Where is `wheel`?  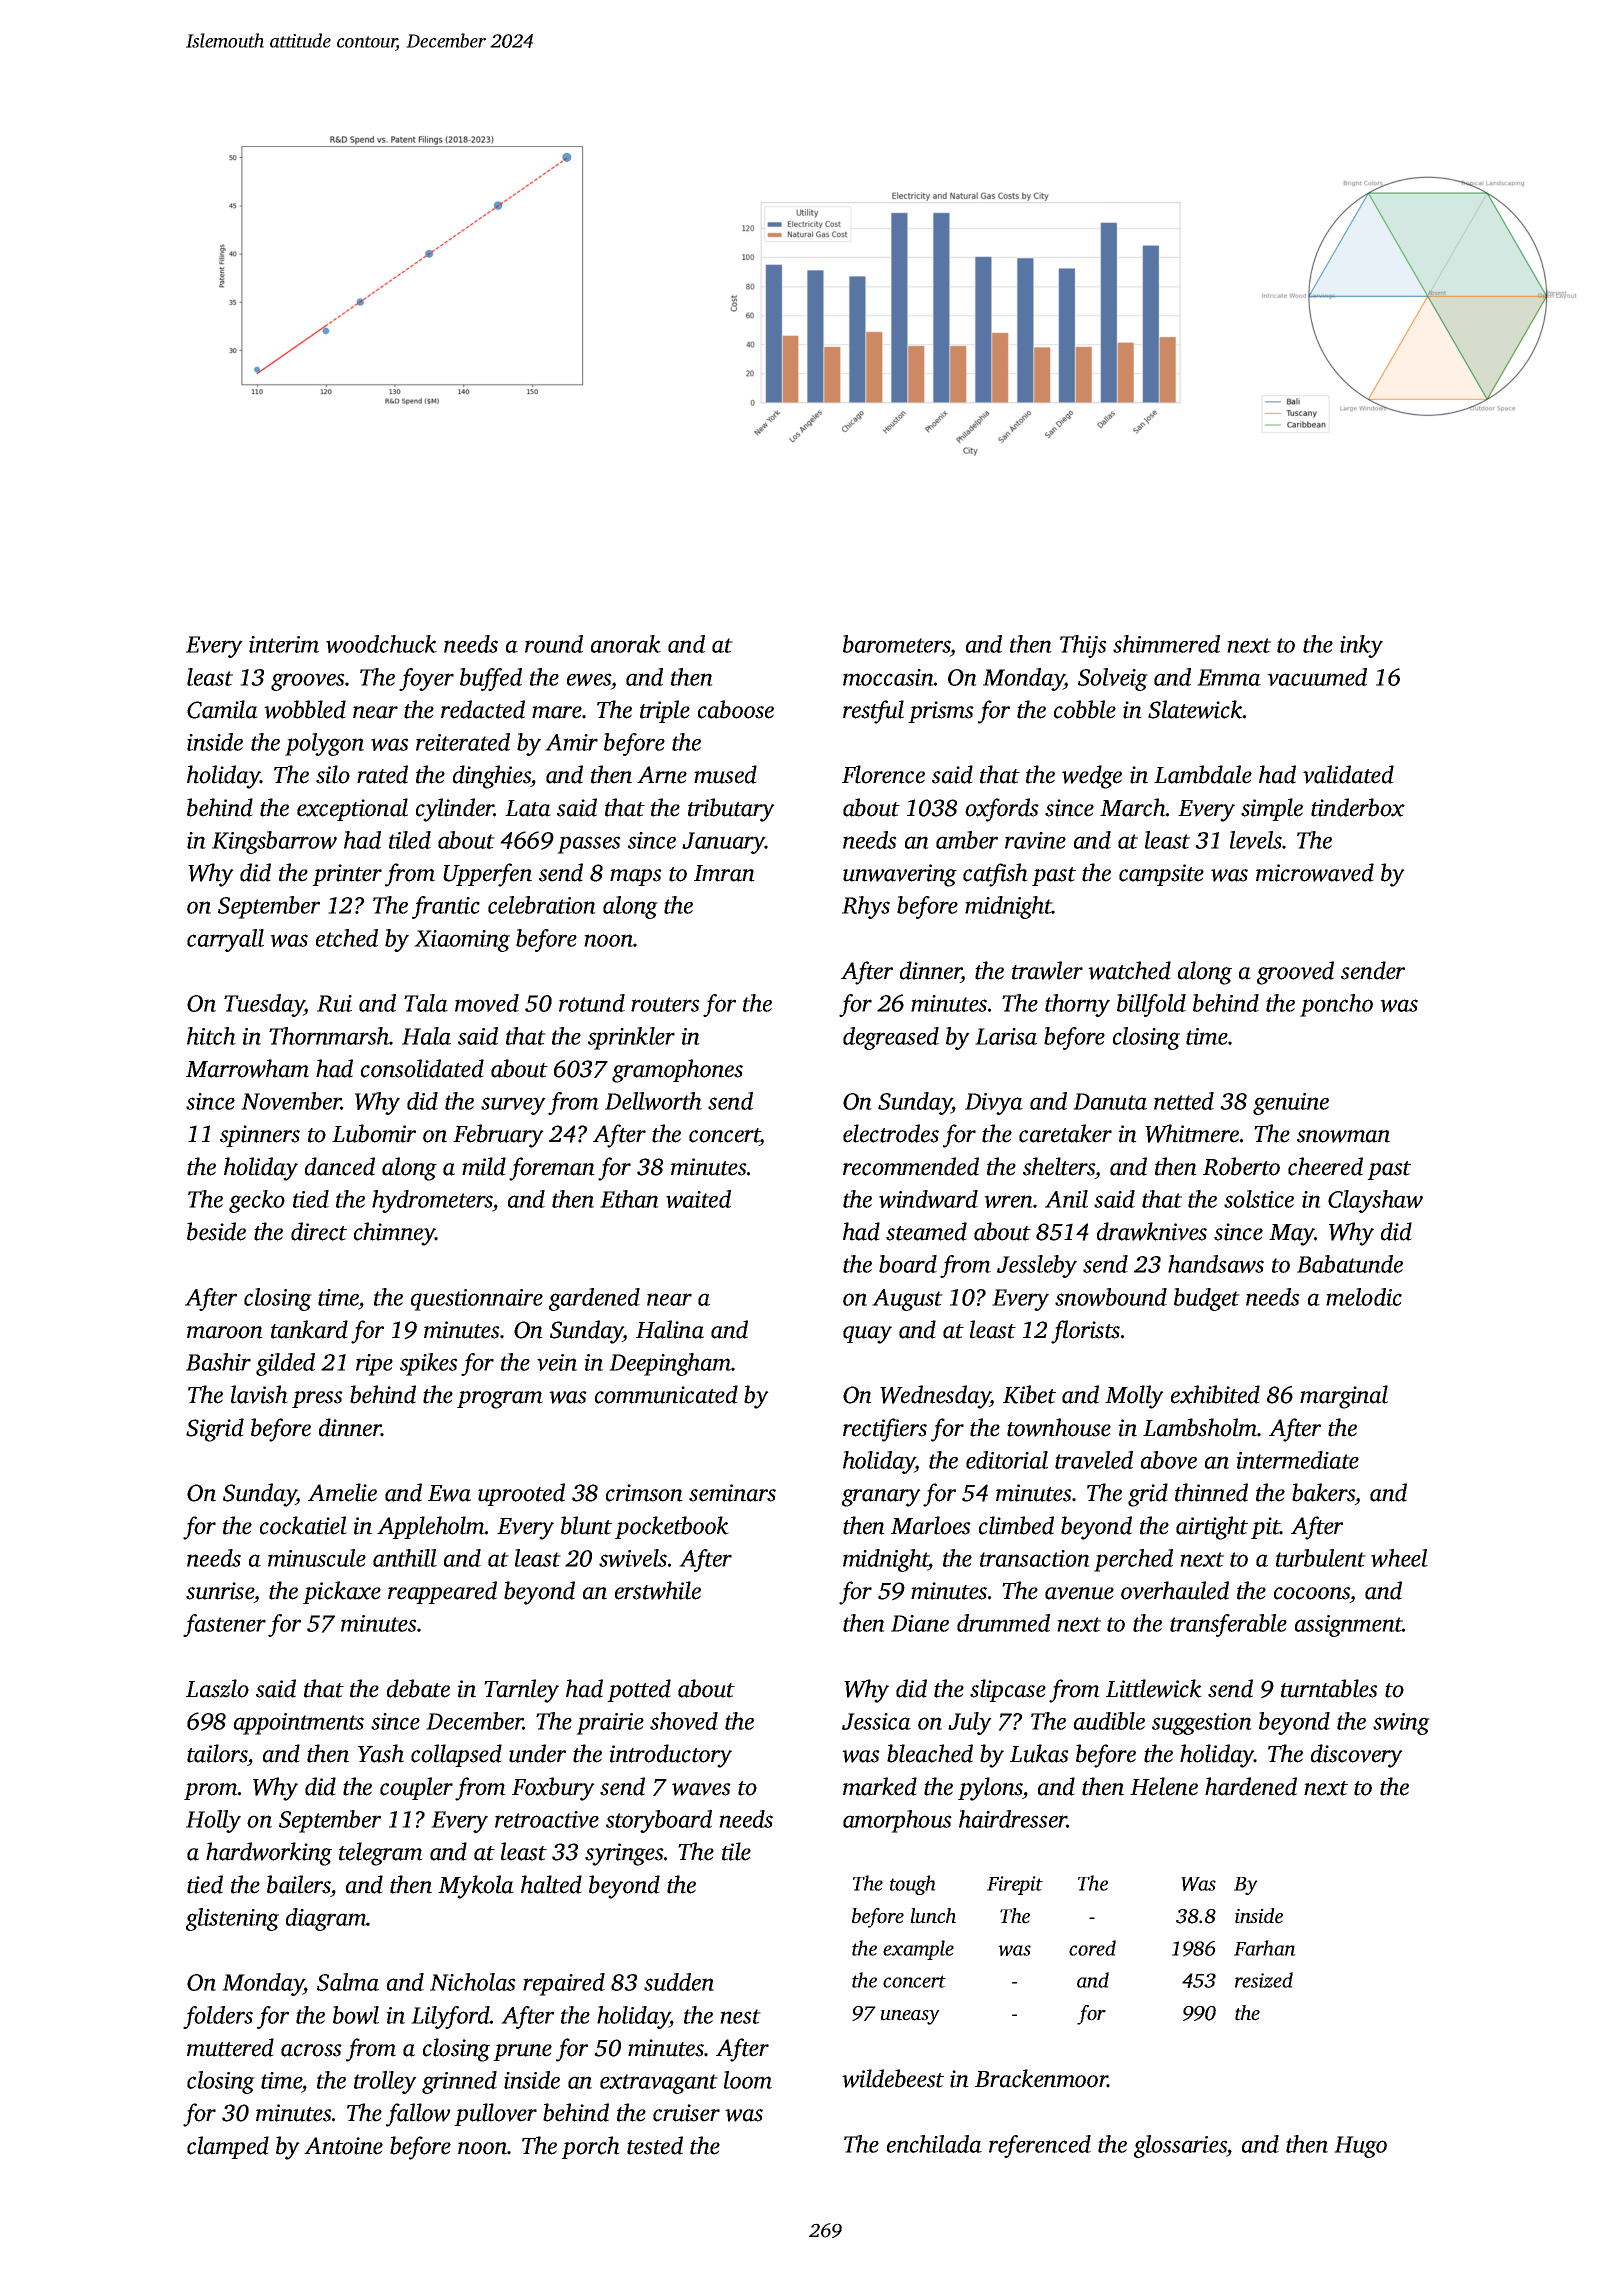 wheel is located at coordinates (1399, 1558).
